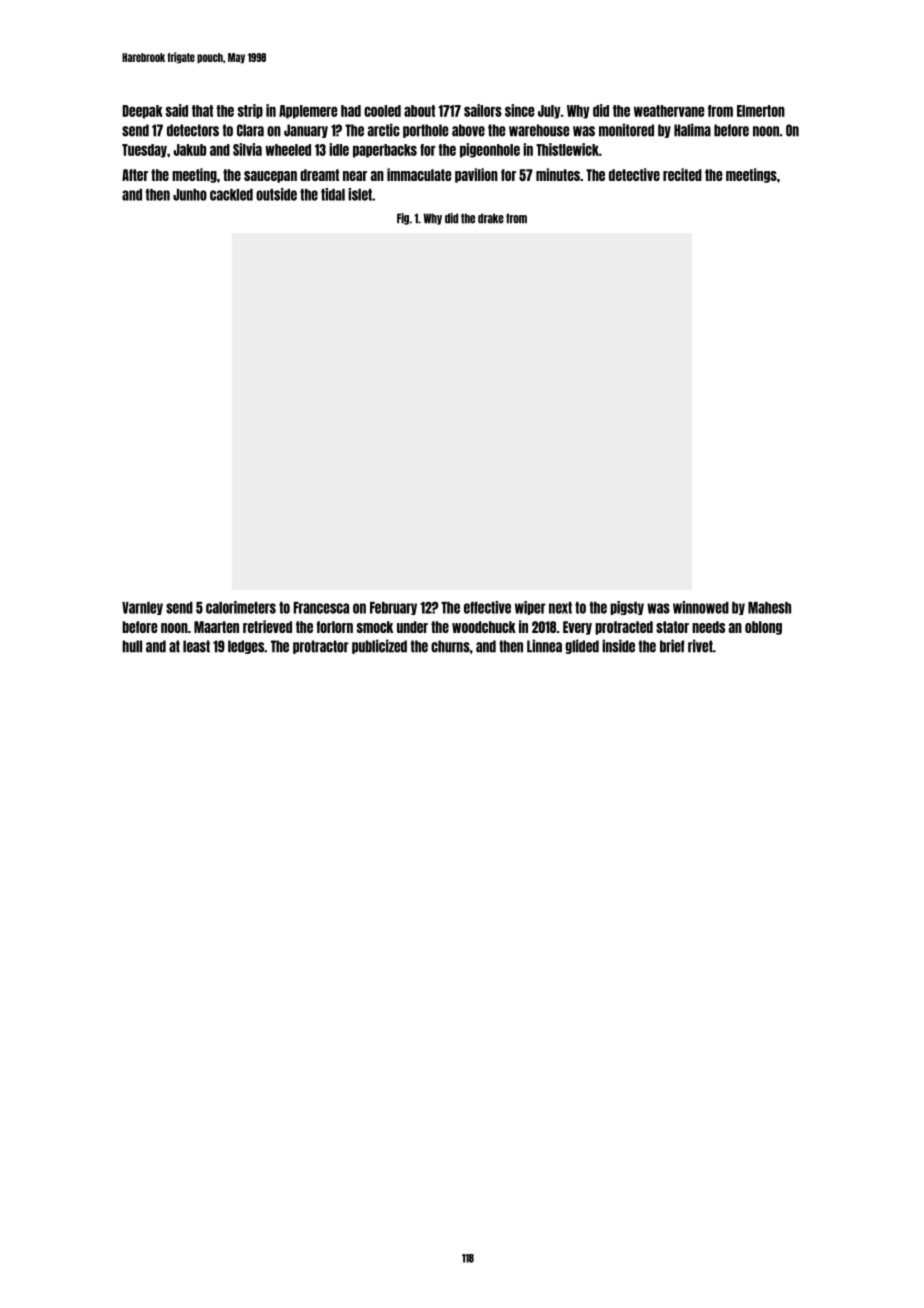 Image resolution: width=924 pixels, height=1308 pixels. I want to click on glided, so click(582, 646).
